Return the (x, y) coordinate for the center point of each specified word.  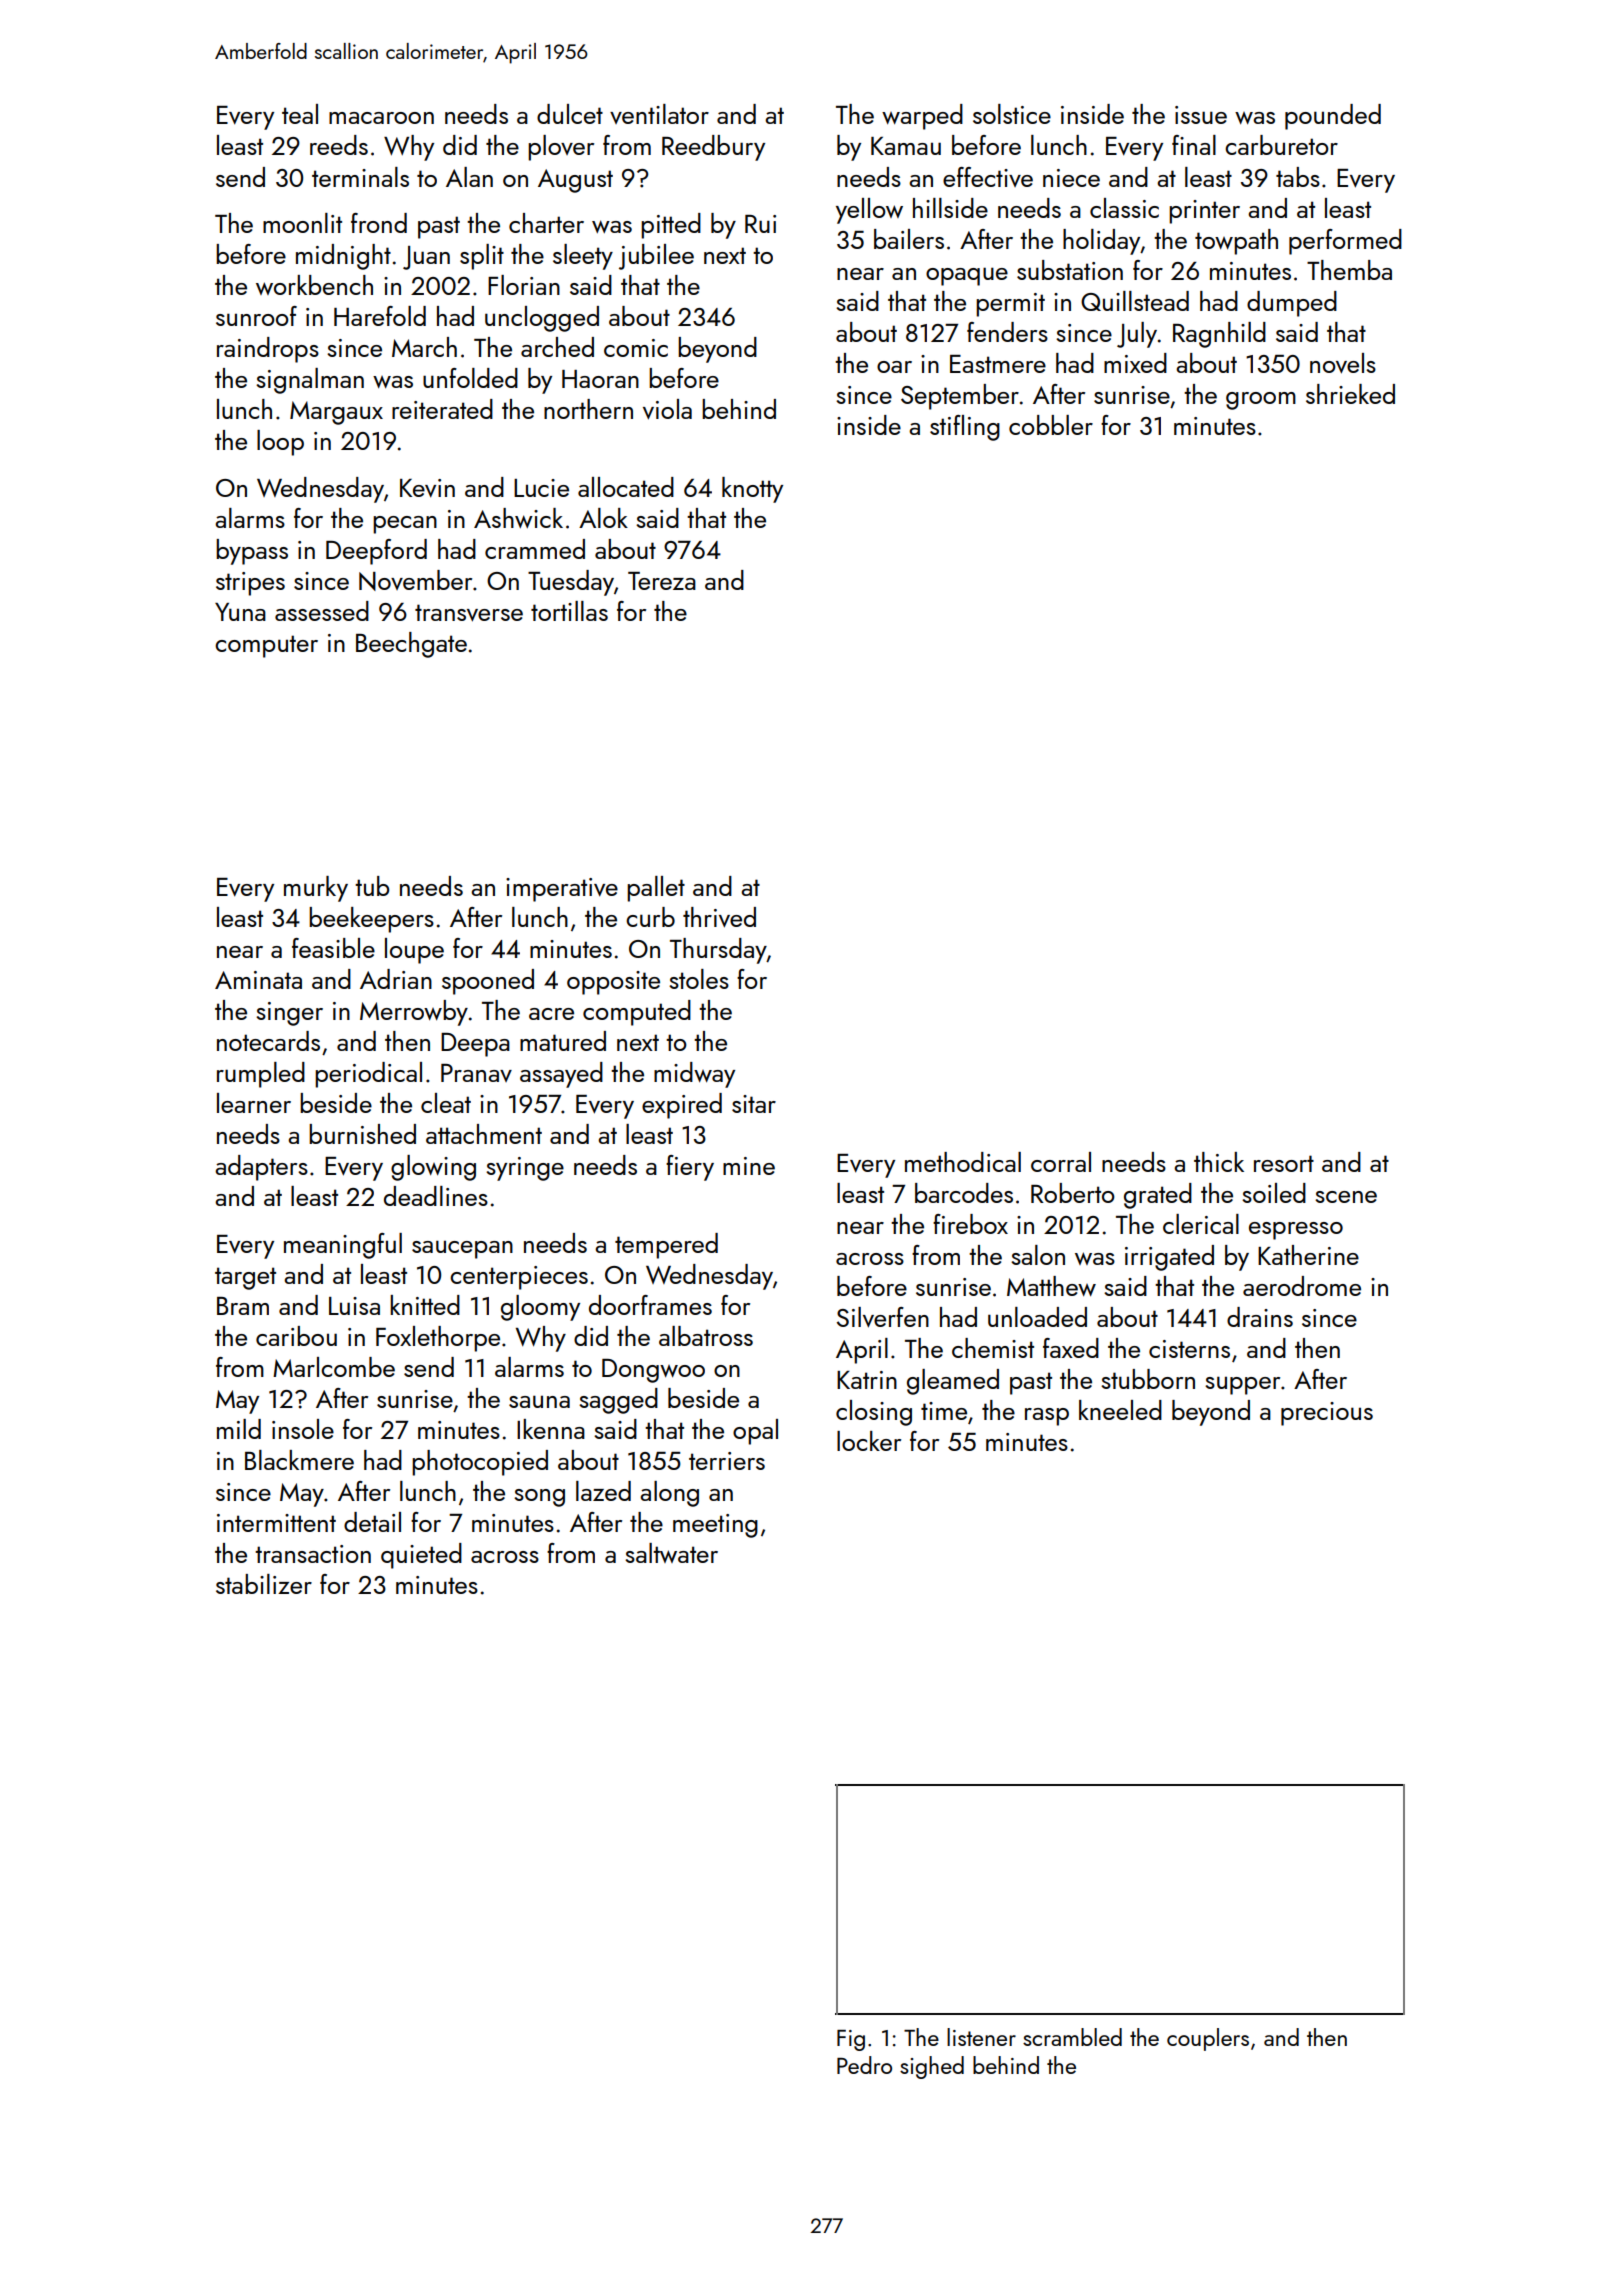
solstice (1012, 114)
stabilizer (264, 1584)
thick (1219, 1162)
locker (869, 1441)
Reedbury (713, 148)
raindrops (268, 350)
